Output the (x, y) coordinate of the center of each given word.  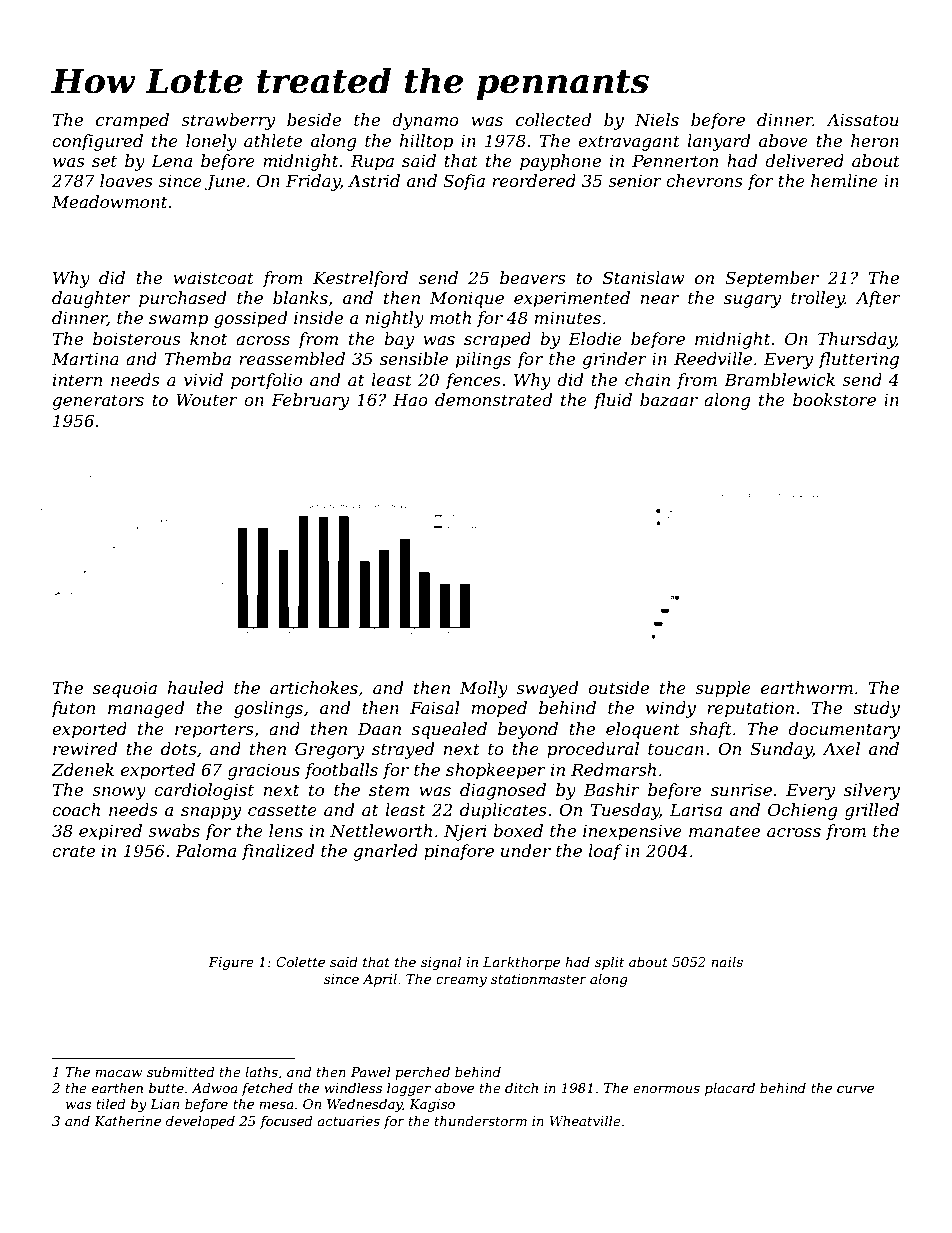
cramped (132, 121)
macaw (118, 1073)
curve (855, 1089)
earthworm (807, 687)
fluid (612, 401)
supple (723, 689)
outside (618, 687)
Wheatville (585, 1121)
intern (77, 380)
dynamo (425, 121)
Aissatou (862, 120)
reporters (214, 731)
